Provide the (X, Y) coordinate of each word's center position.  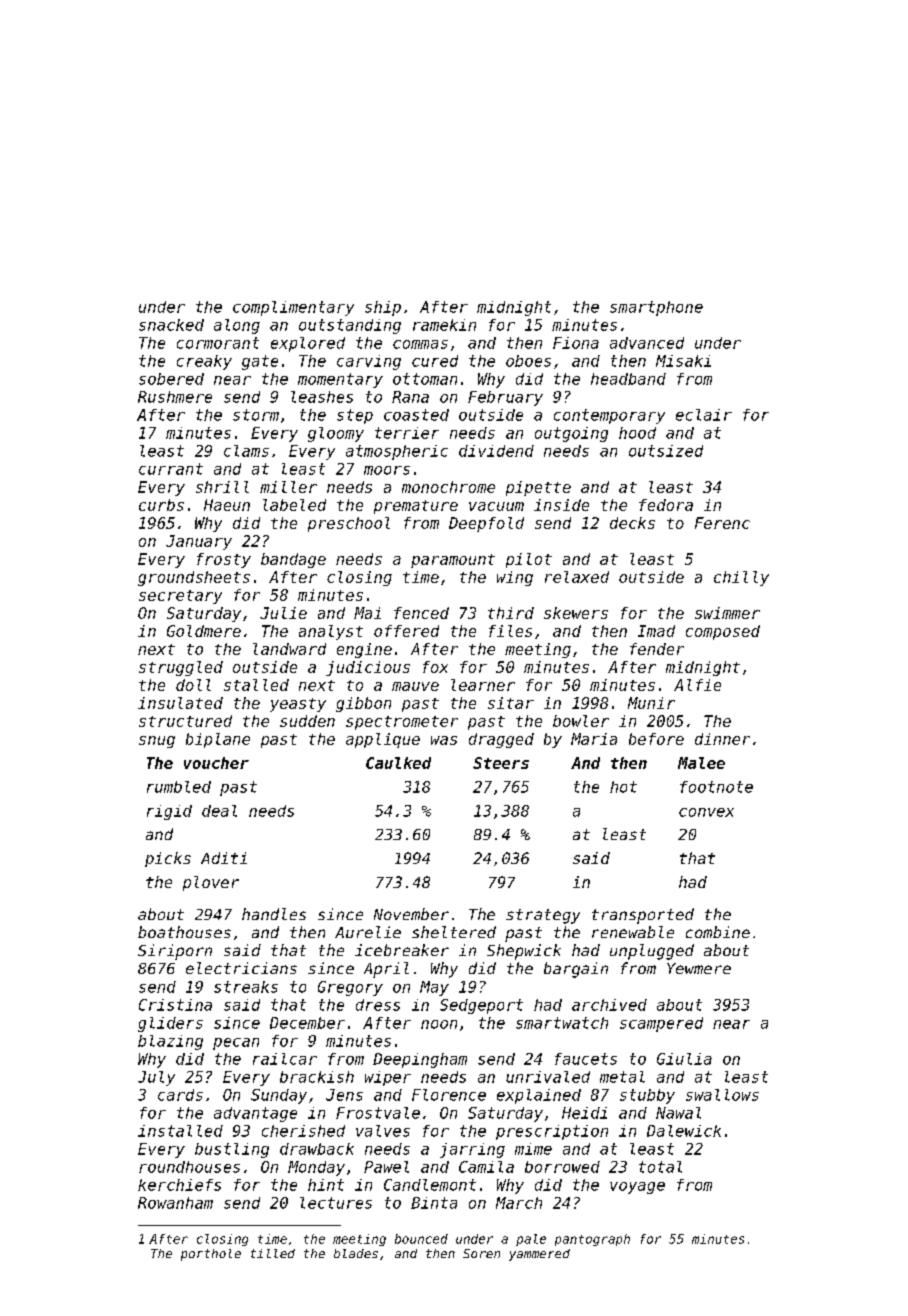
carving (369, 362)
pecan (236, 1044)
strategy (543, 916)
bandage (293, 560)
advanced (647, 343)
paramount (453, 561)
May (434, 988)
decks (632, 523)
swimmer (727, 613)
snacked (171, 325)
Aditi (224, 858)
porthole (211, 1255)
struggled (181, 668)
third (511, 613)
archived (609, 1005)
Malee (701, 763)
